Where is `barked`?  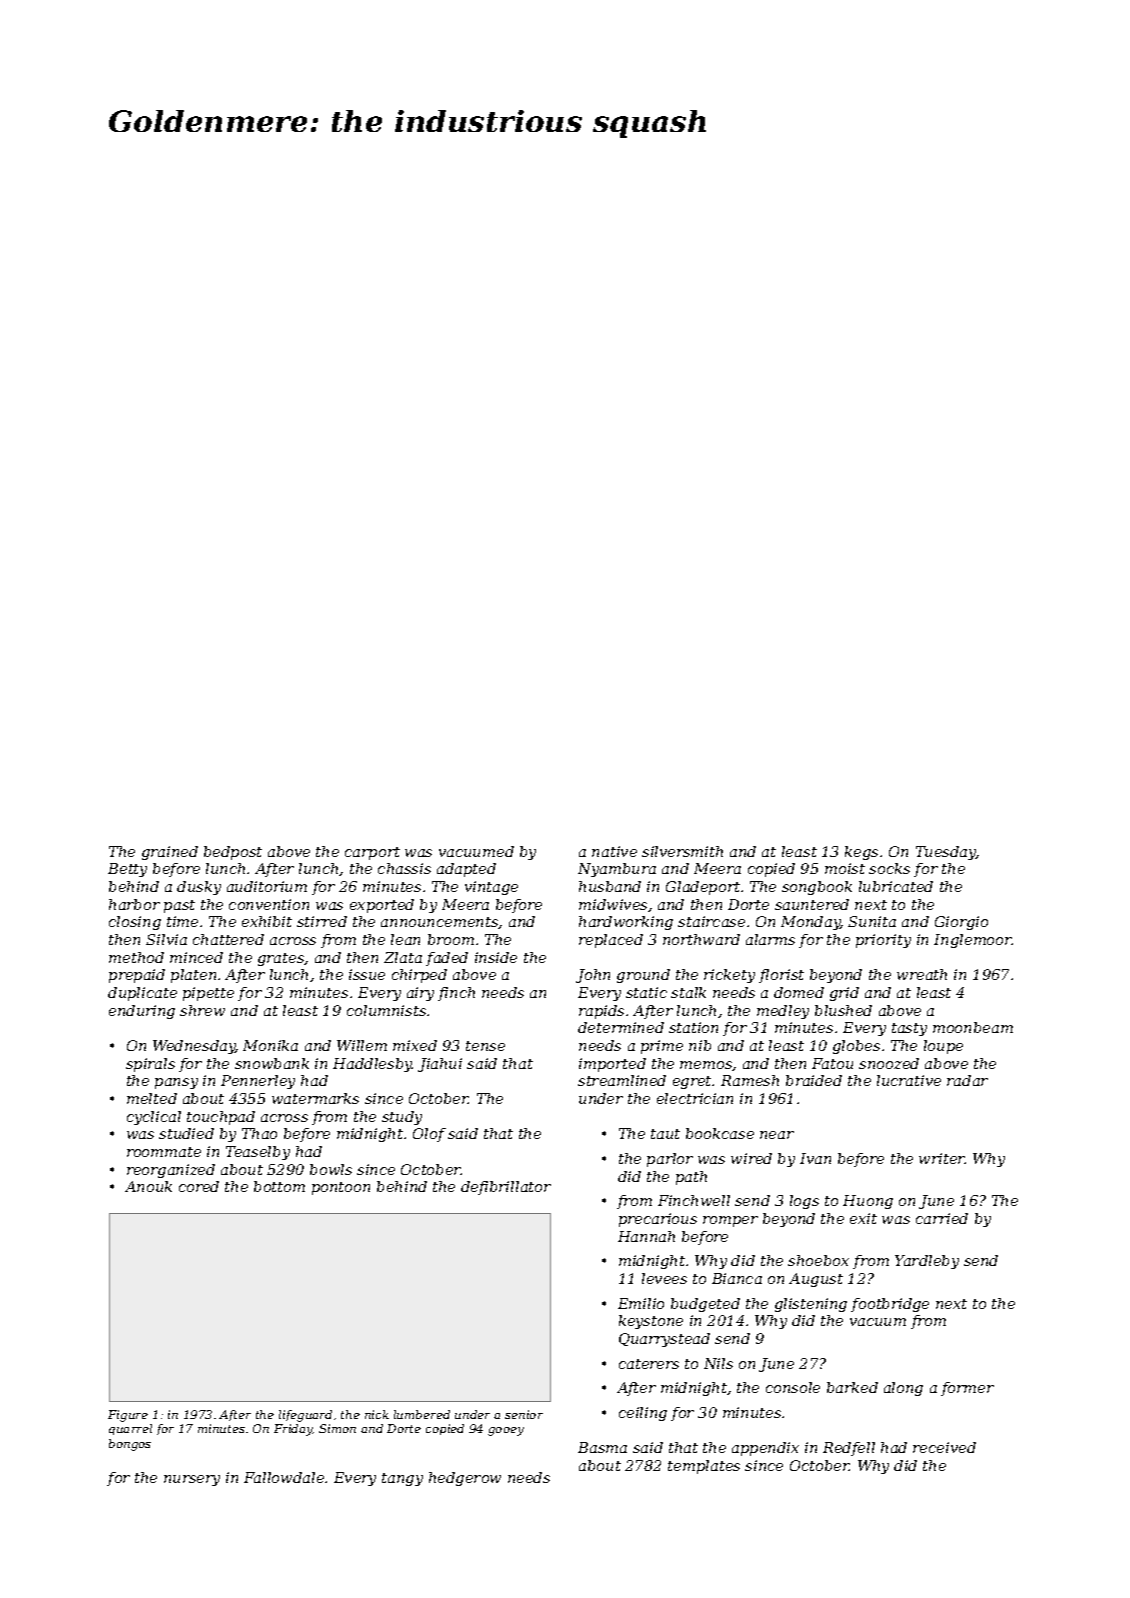 barked is located at coordinates (852, 1387).
